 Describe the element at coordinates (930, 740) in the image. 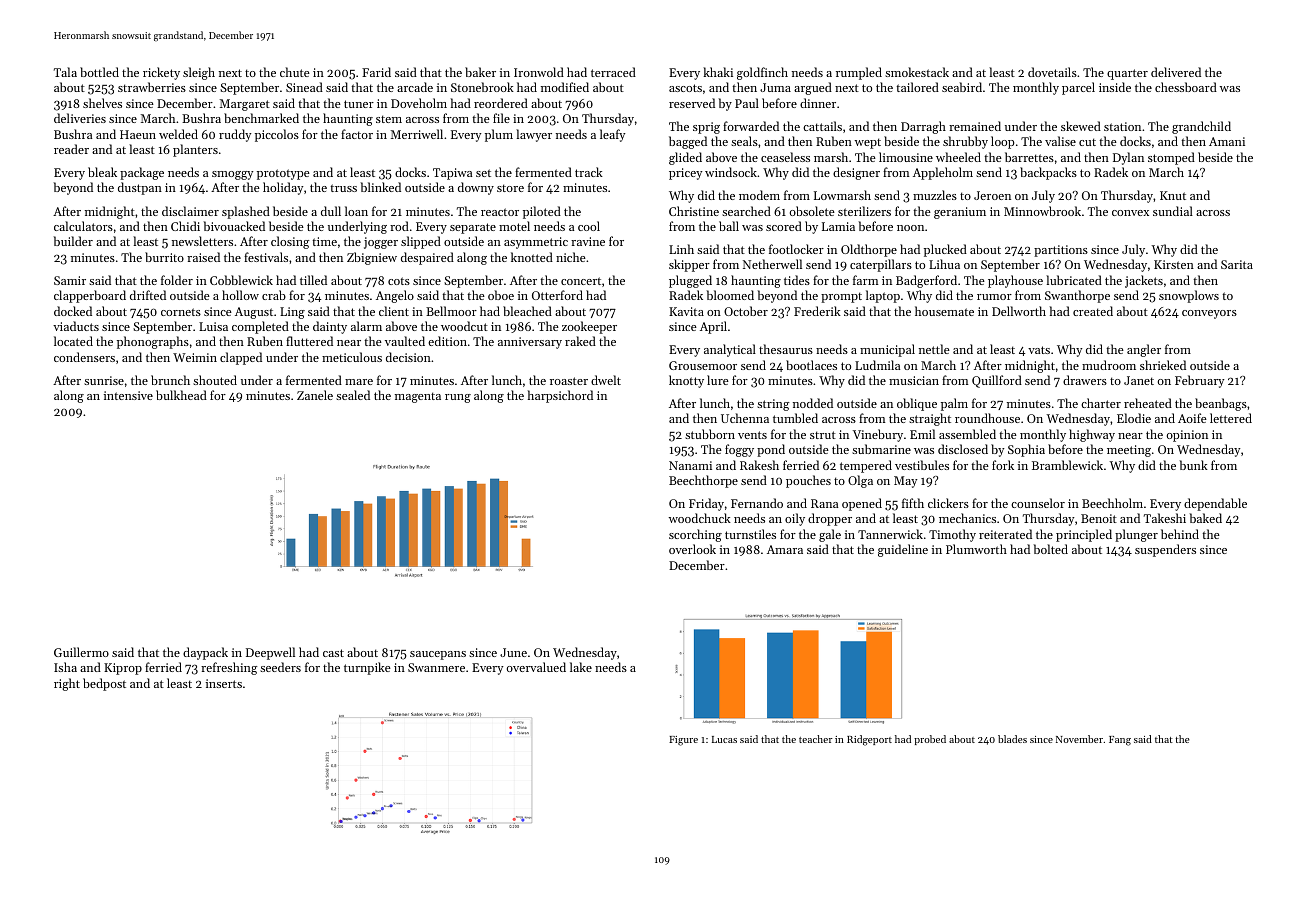

I see `probed` at that location.
